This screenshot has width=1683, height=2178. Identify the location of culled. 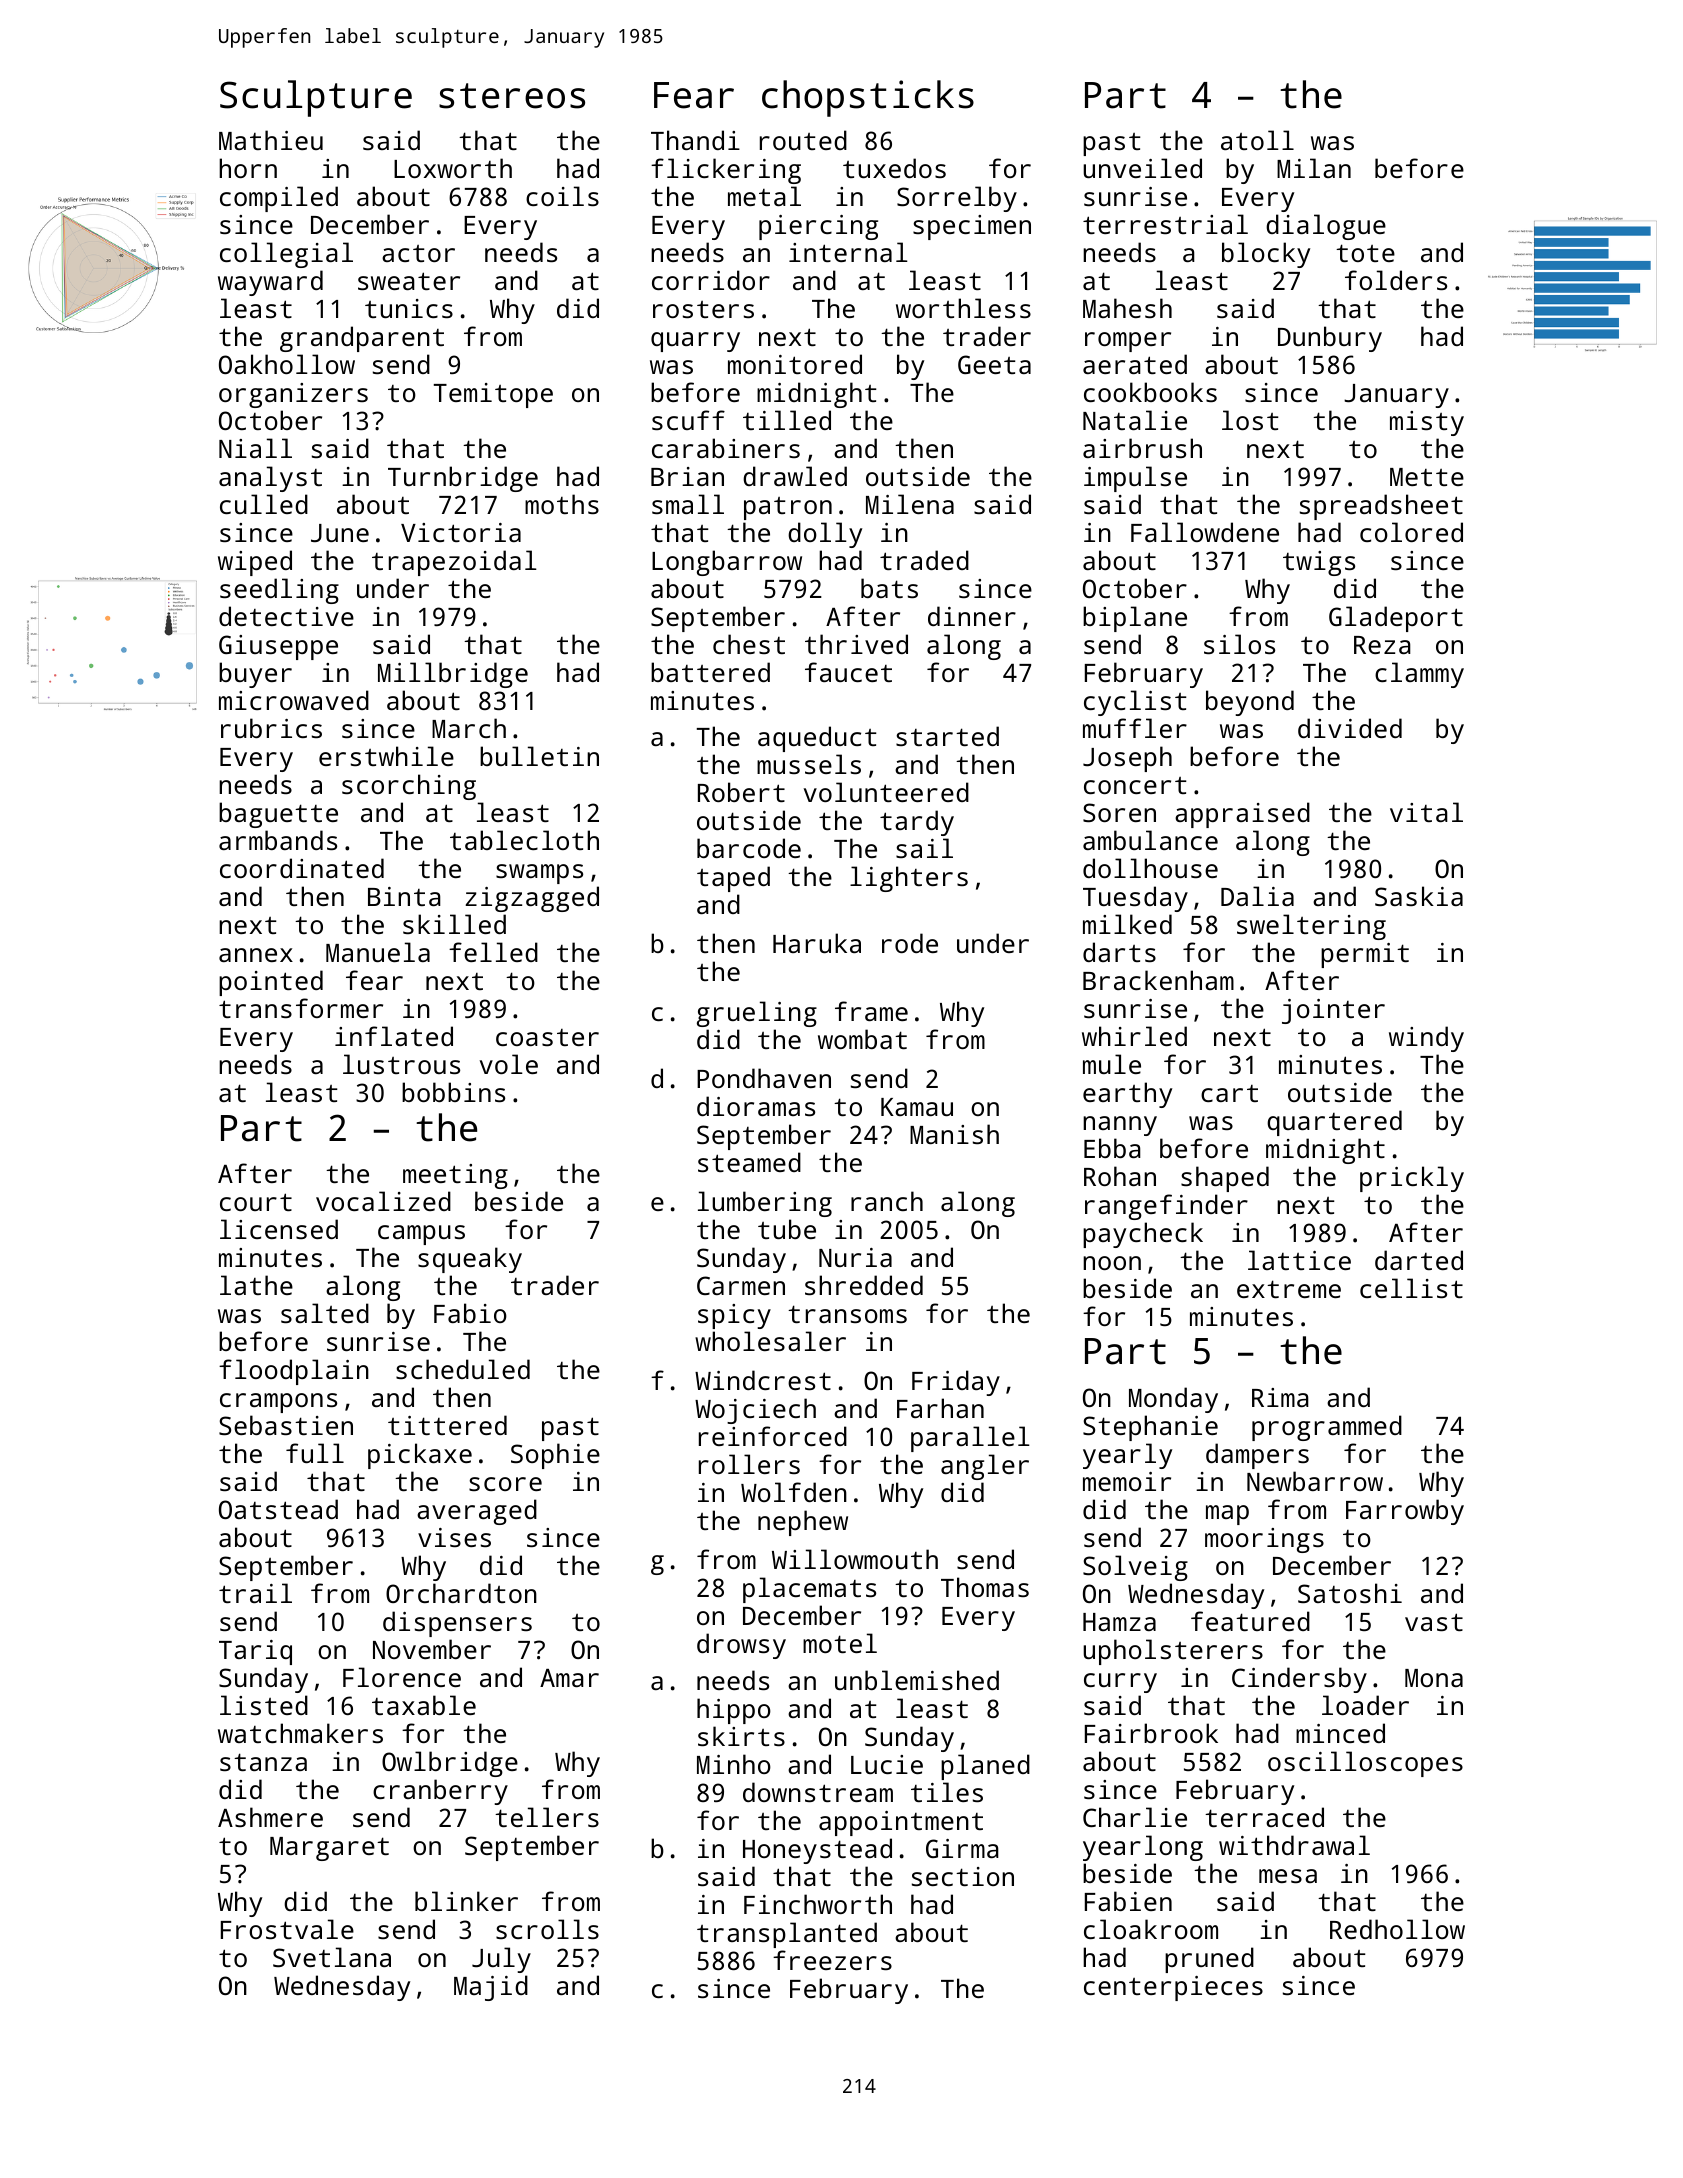
(264, 504).
